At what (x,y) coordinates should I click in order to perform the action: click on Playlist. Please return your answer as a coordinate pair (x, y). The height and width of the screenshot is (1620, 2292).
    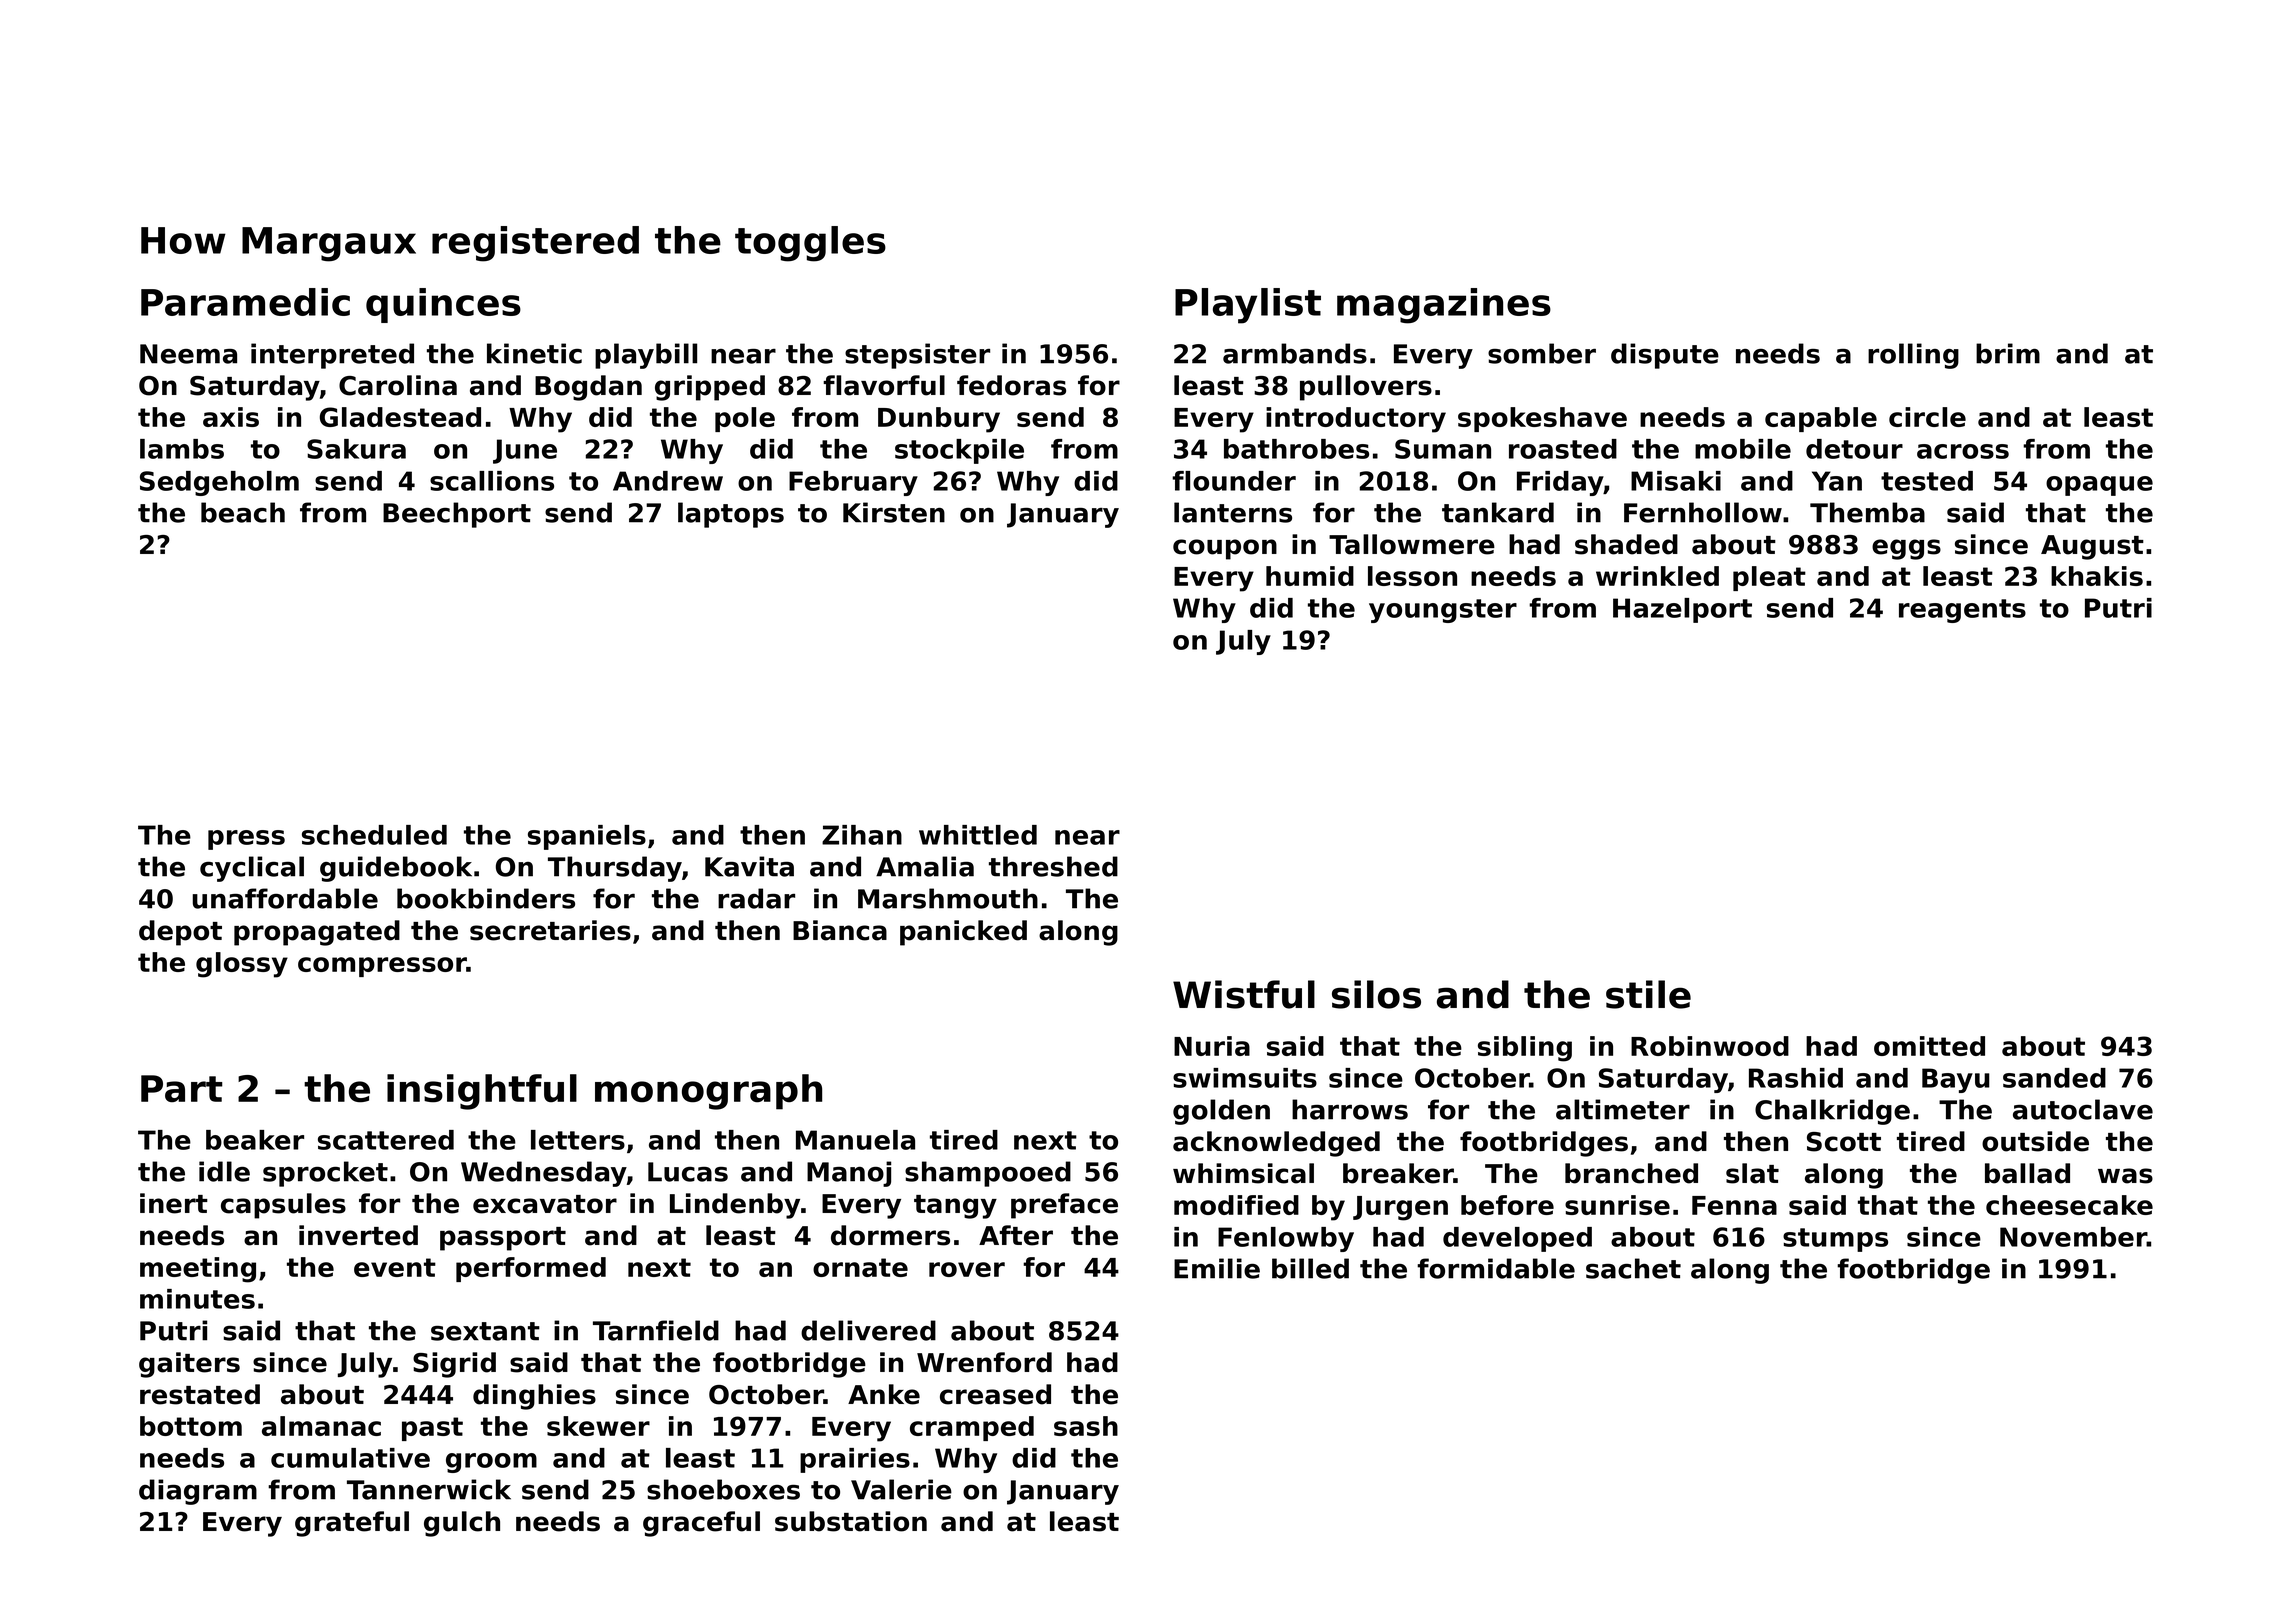
    Looking at the image, I should click on (1248, 306).
